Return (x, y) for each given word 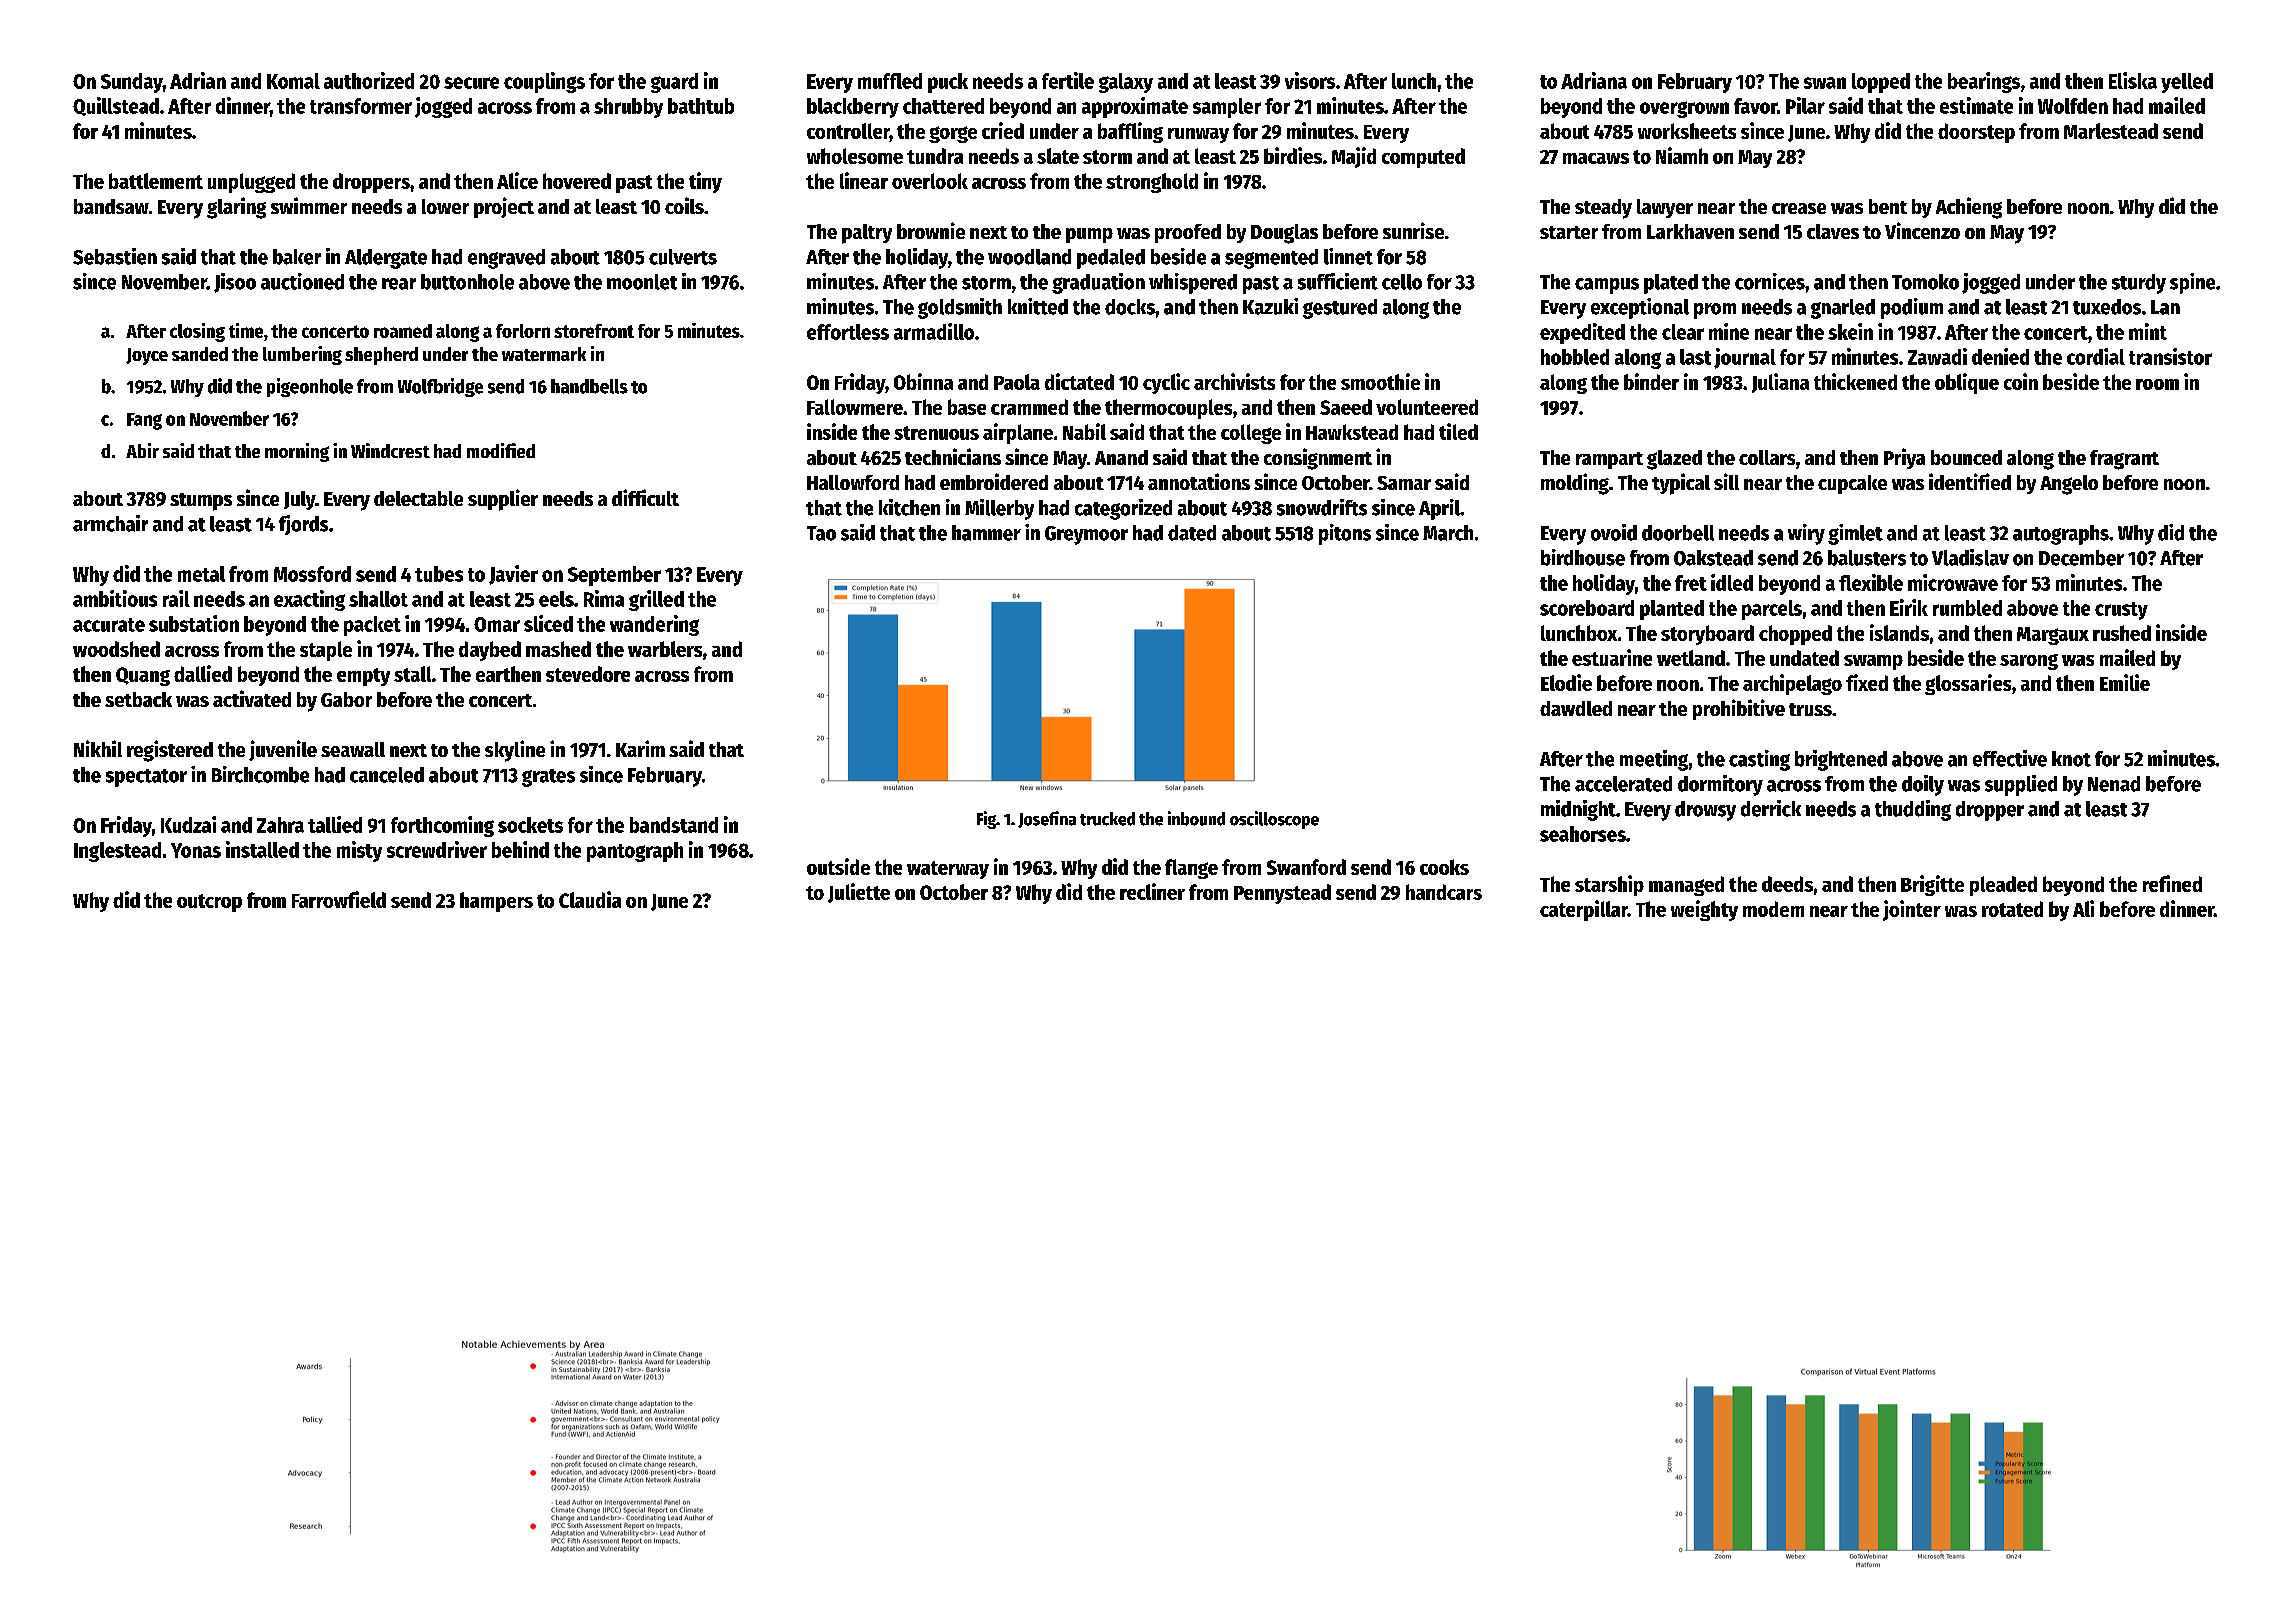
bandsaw (111, 206)
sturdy (2139, 284)
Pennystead (1282, 894)
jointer (1912, 910)
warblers (665, 649)
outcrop (209, 903)
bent (1888, 206)
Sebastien (115, 256)
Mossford (312, 574)
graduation (1098, 283)
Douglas (1284, 234)
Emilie (2125, 682)
